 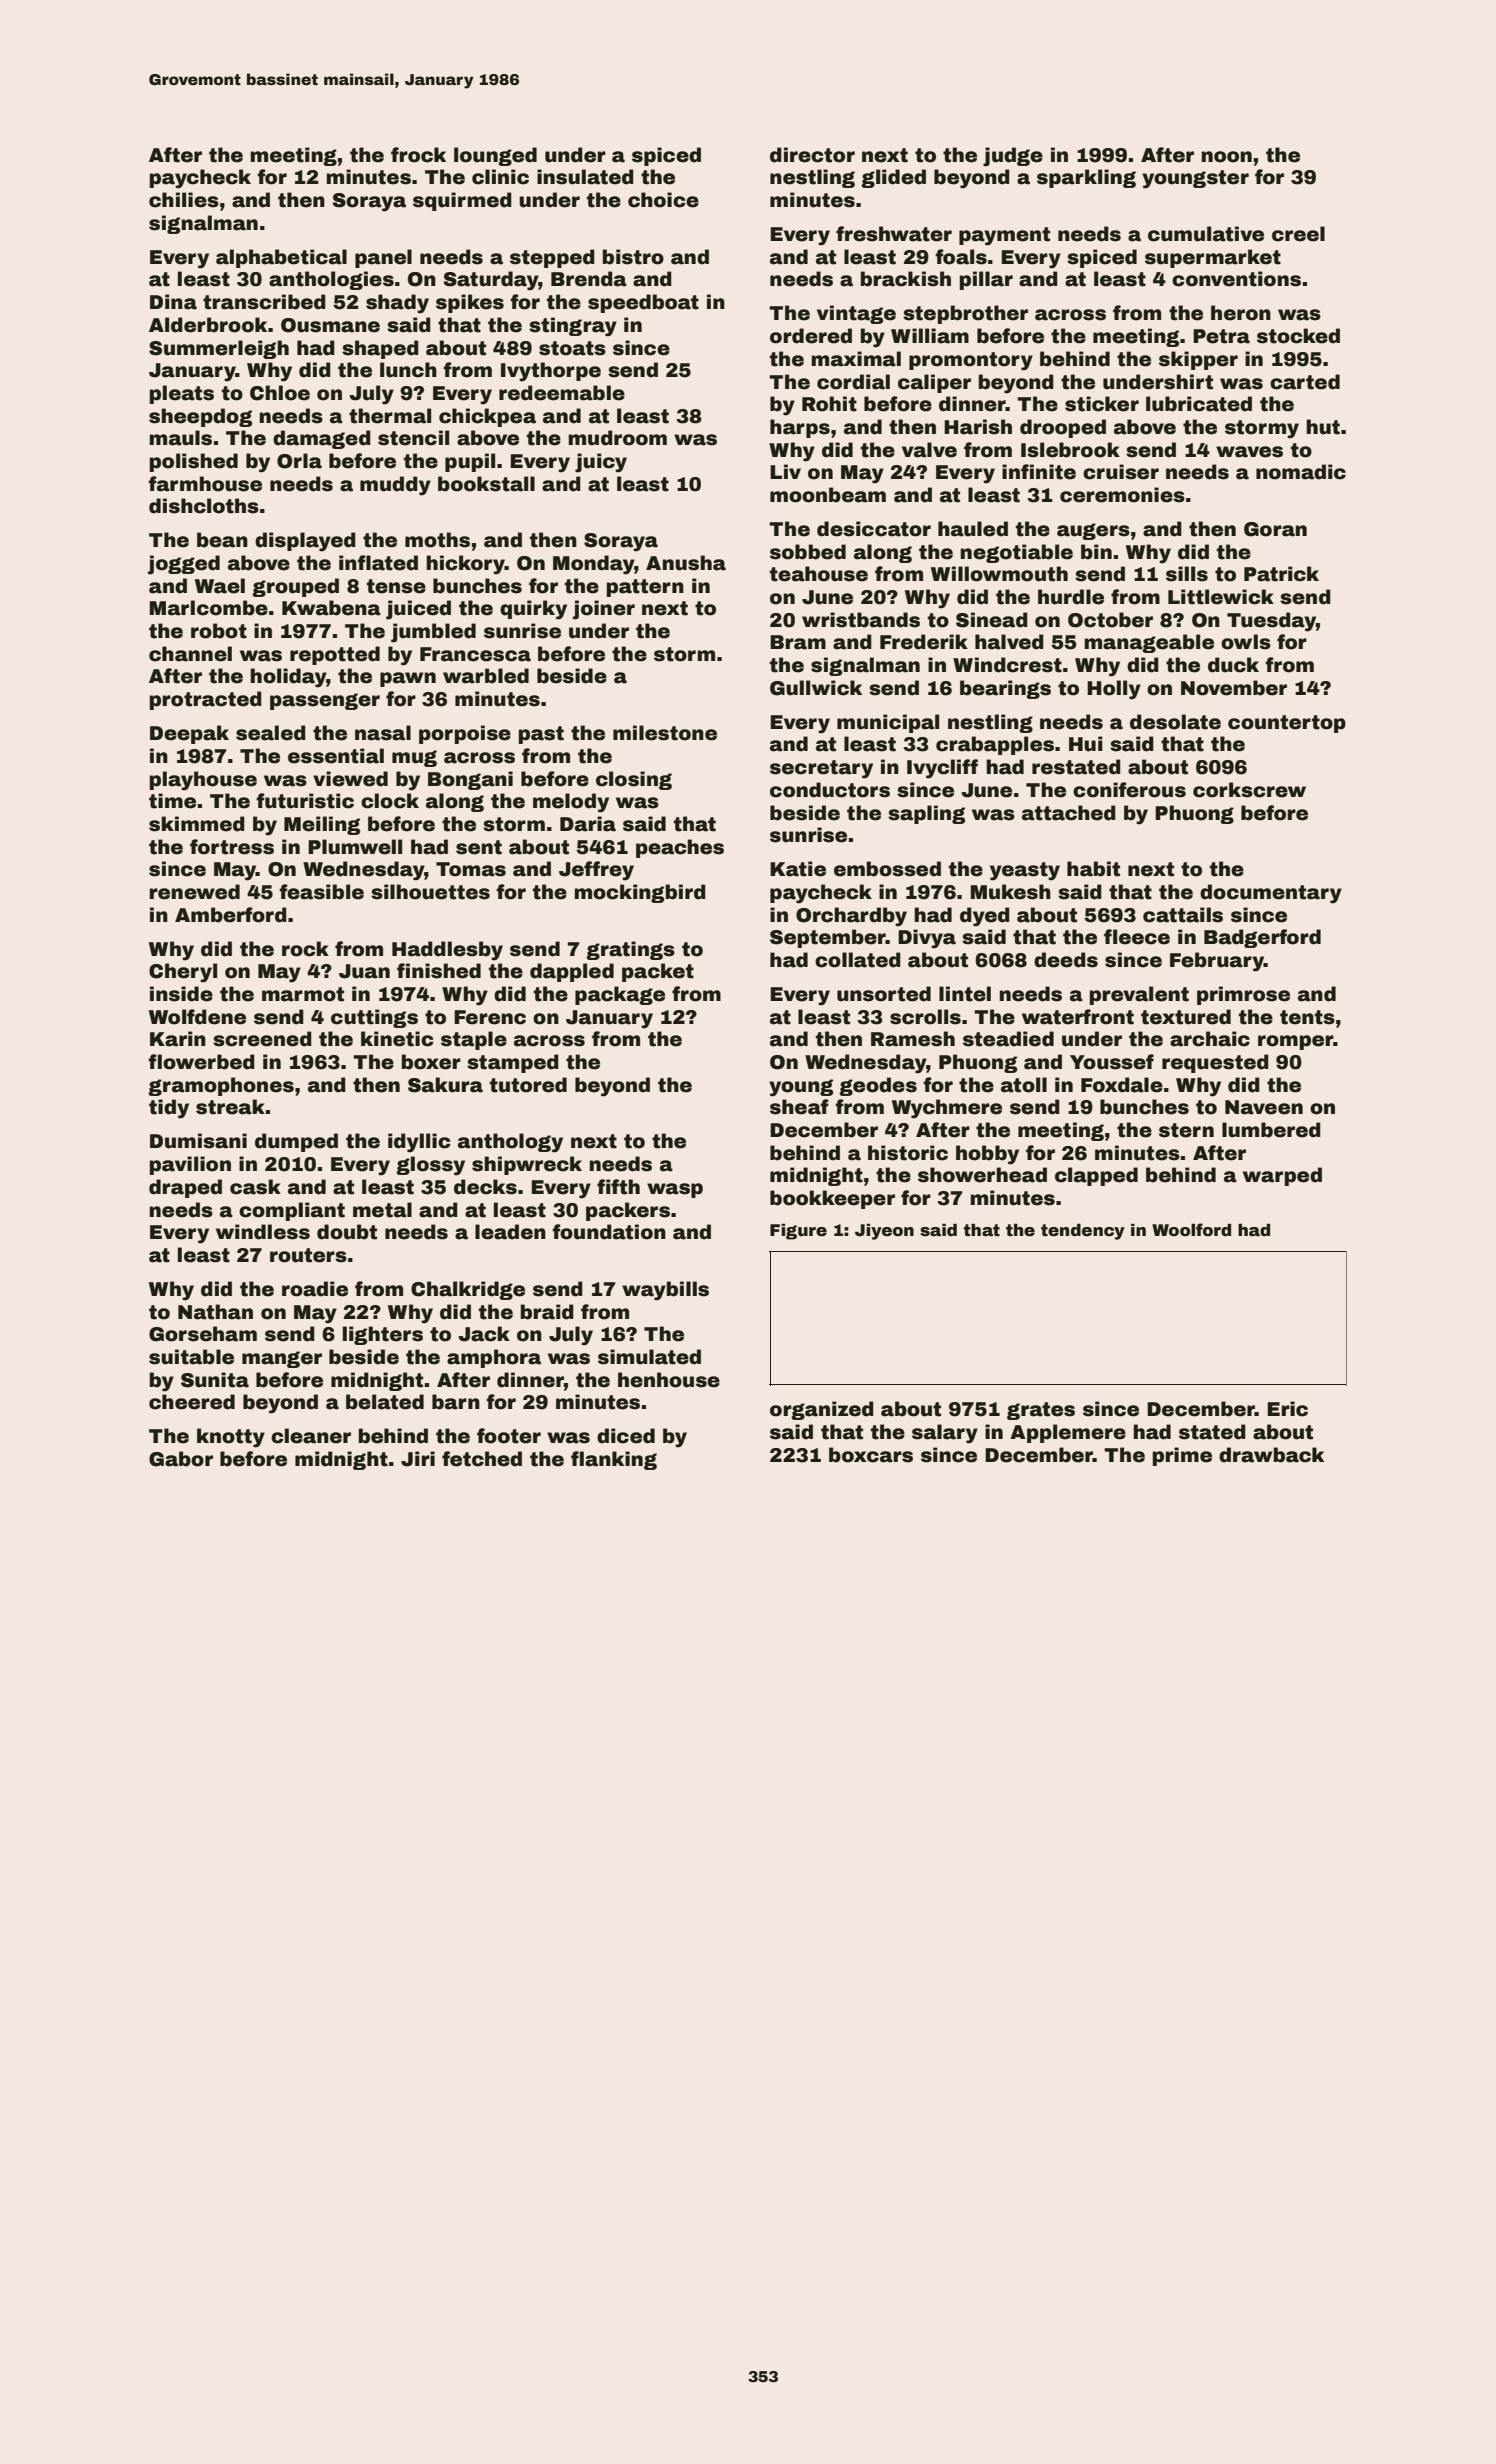 I want to click on Cheryl, so click(x=183, y=973).
